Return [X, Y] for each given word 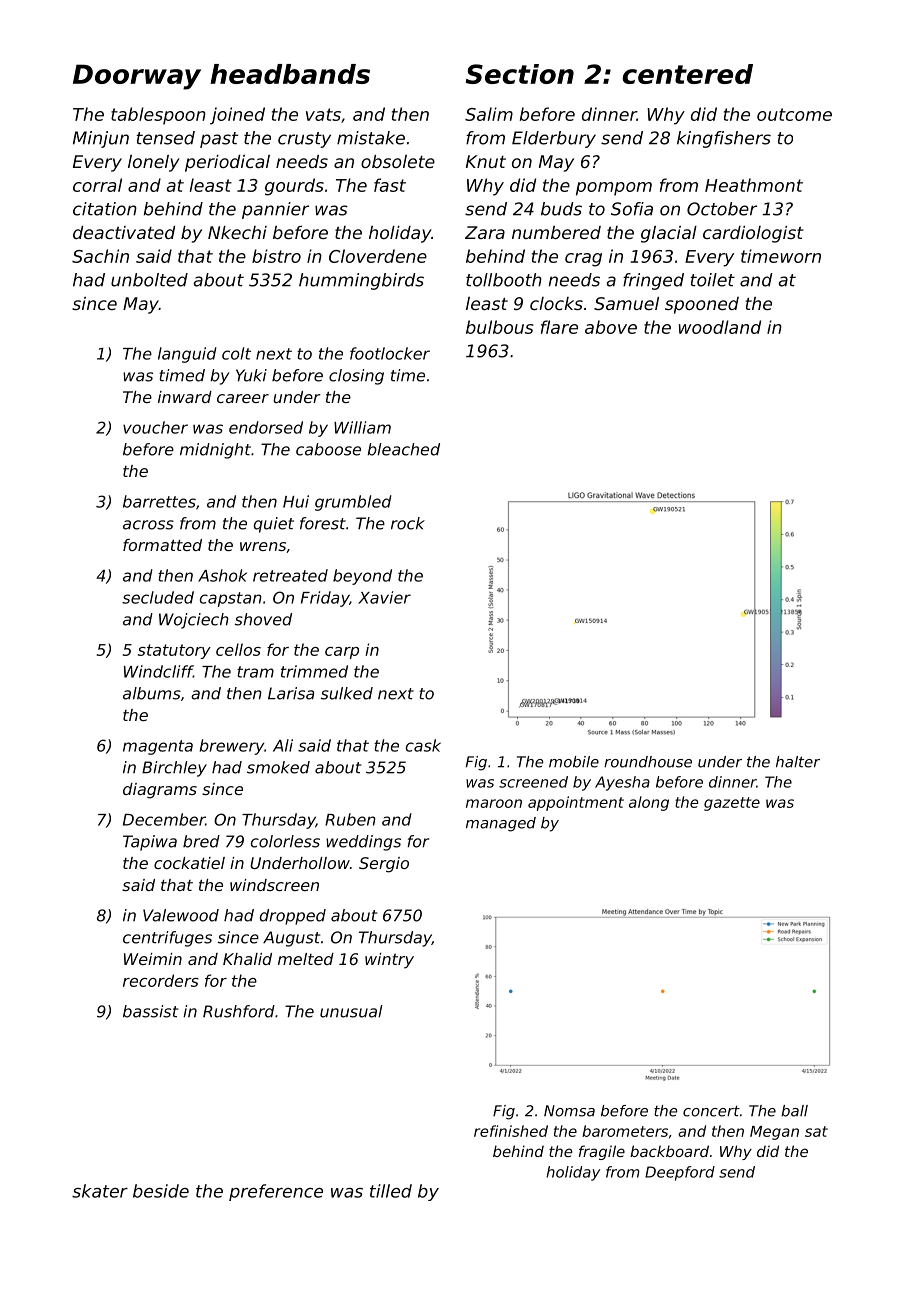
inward [185, 397]
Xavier [384, 597]
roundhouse [648, 762]
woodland [720, 327]
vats [323, 114]
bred [201, 841]
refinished [511, 1131]
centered [687, 74]
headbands [290, 74]
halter [798, 762]
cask [423, 745]
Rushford [239, 1011]
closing [356, 377]
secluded [158, 597]
